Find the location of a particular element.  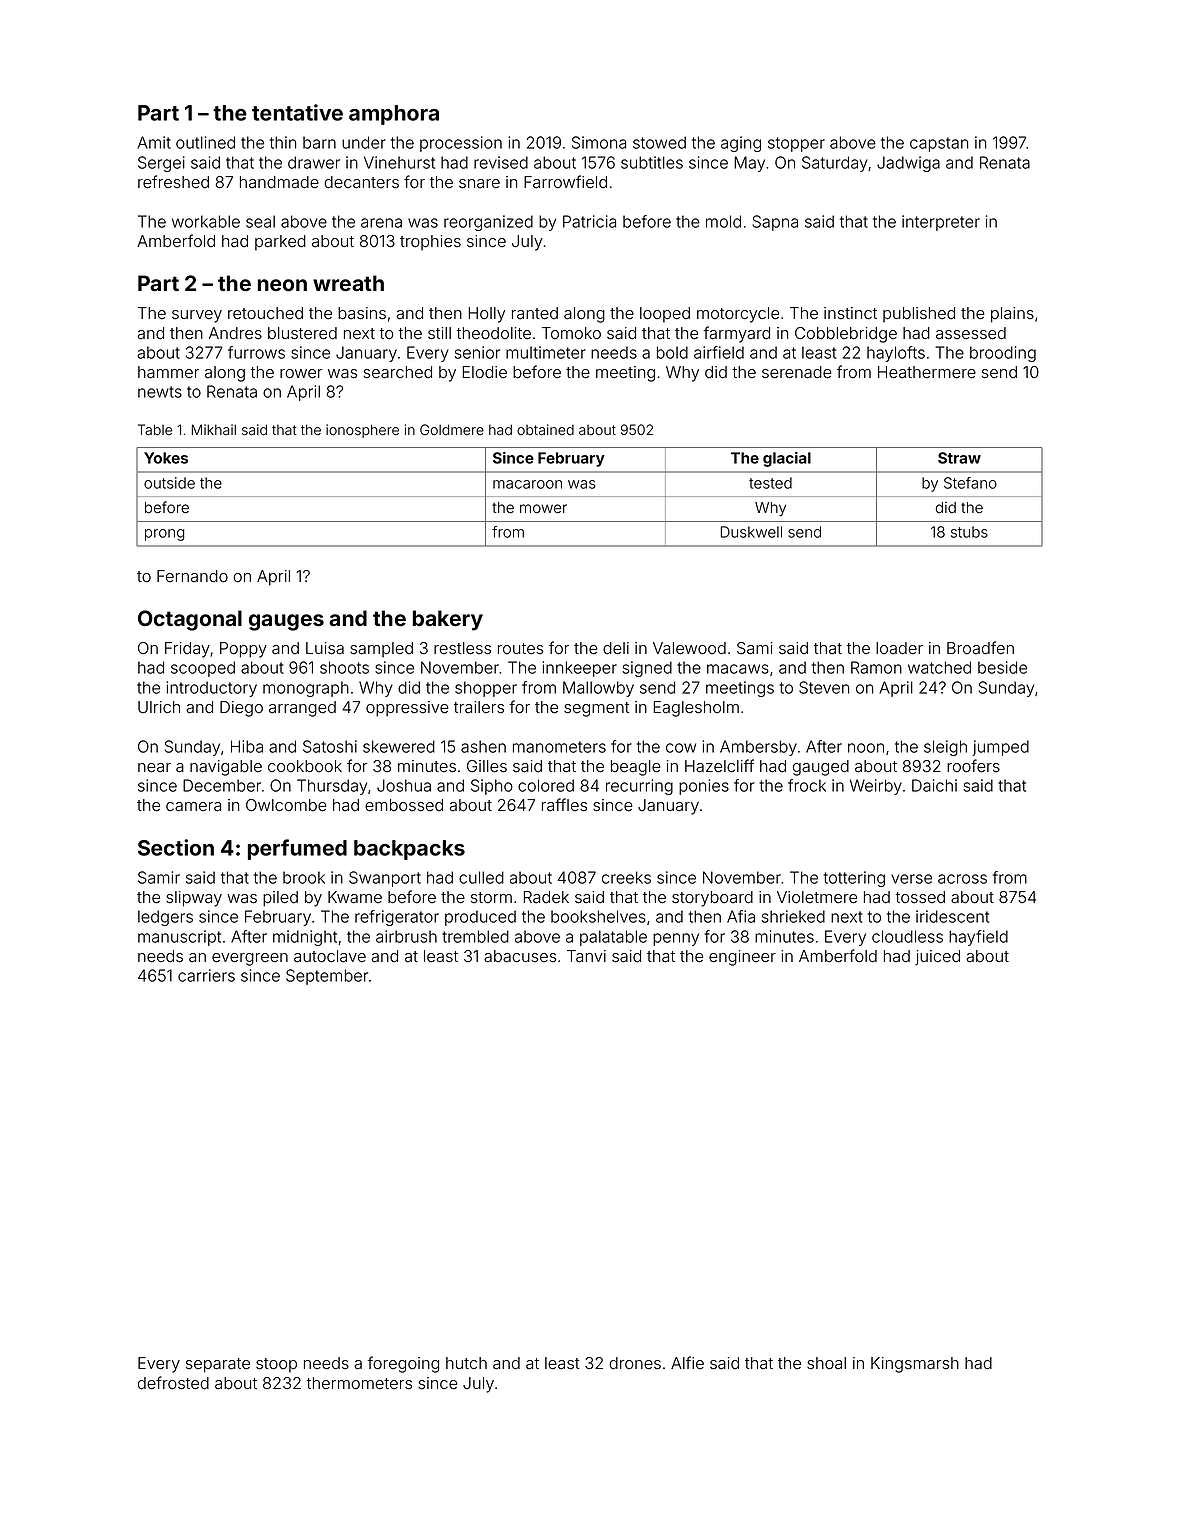

Daichi is located at coordinates (934, 785).
